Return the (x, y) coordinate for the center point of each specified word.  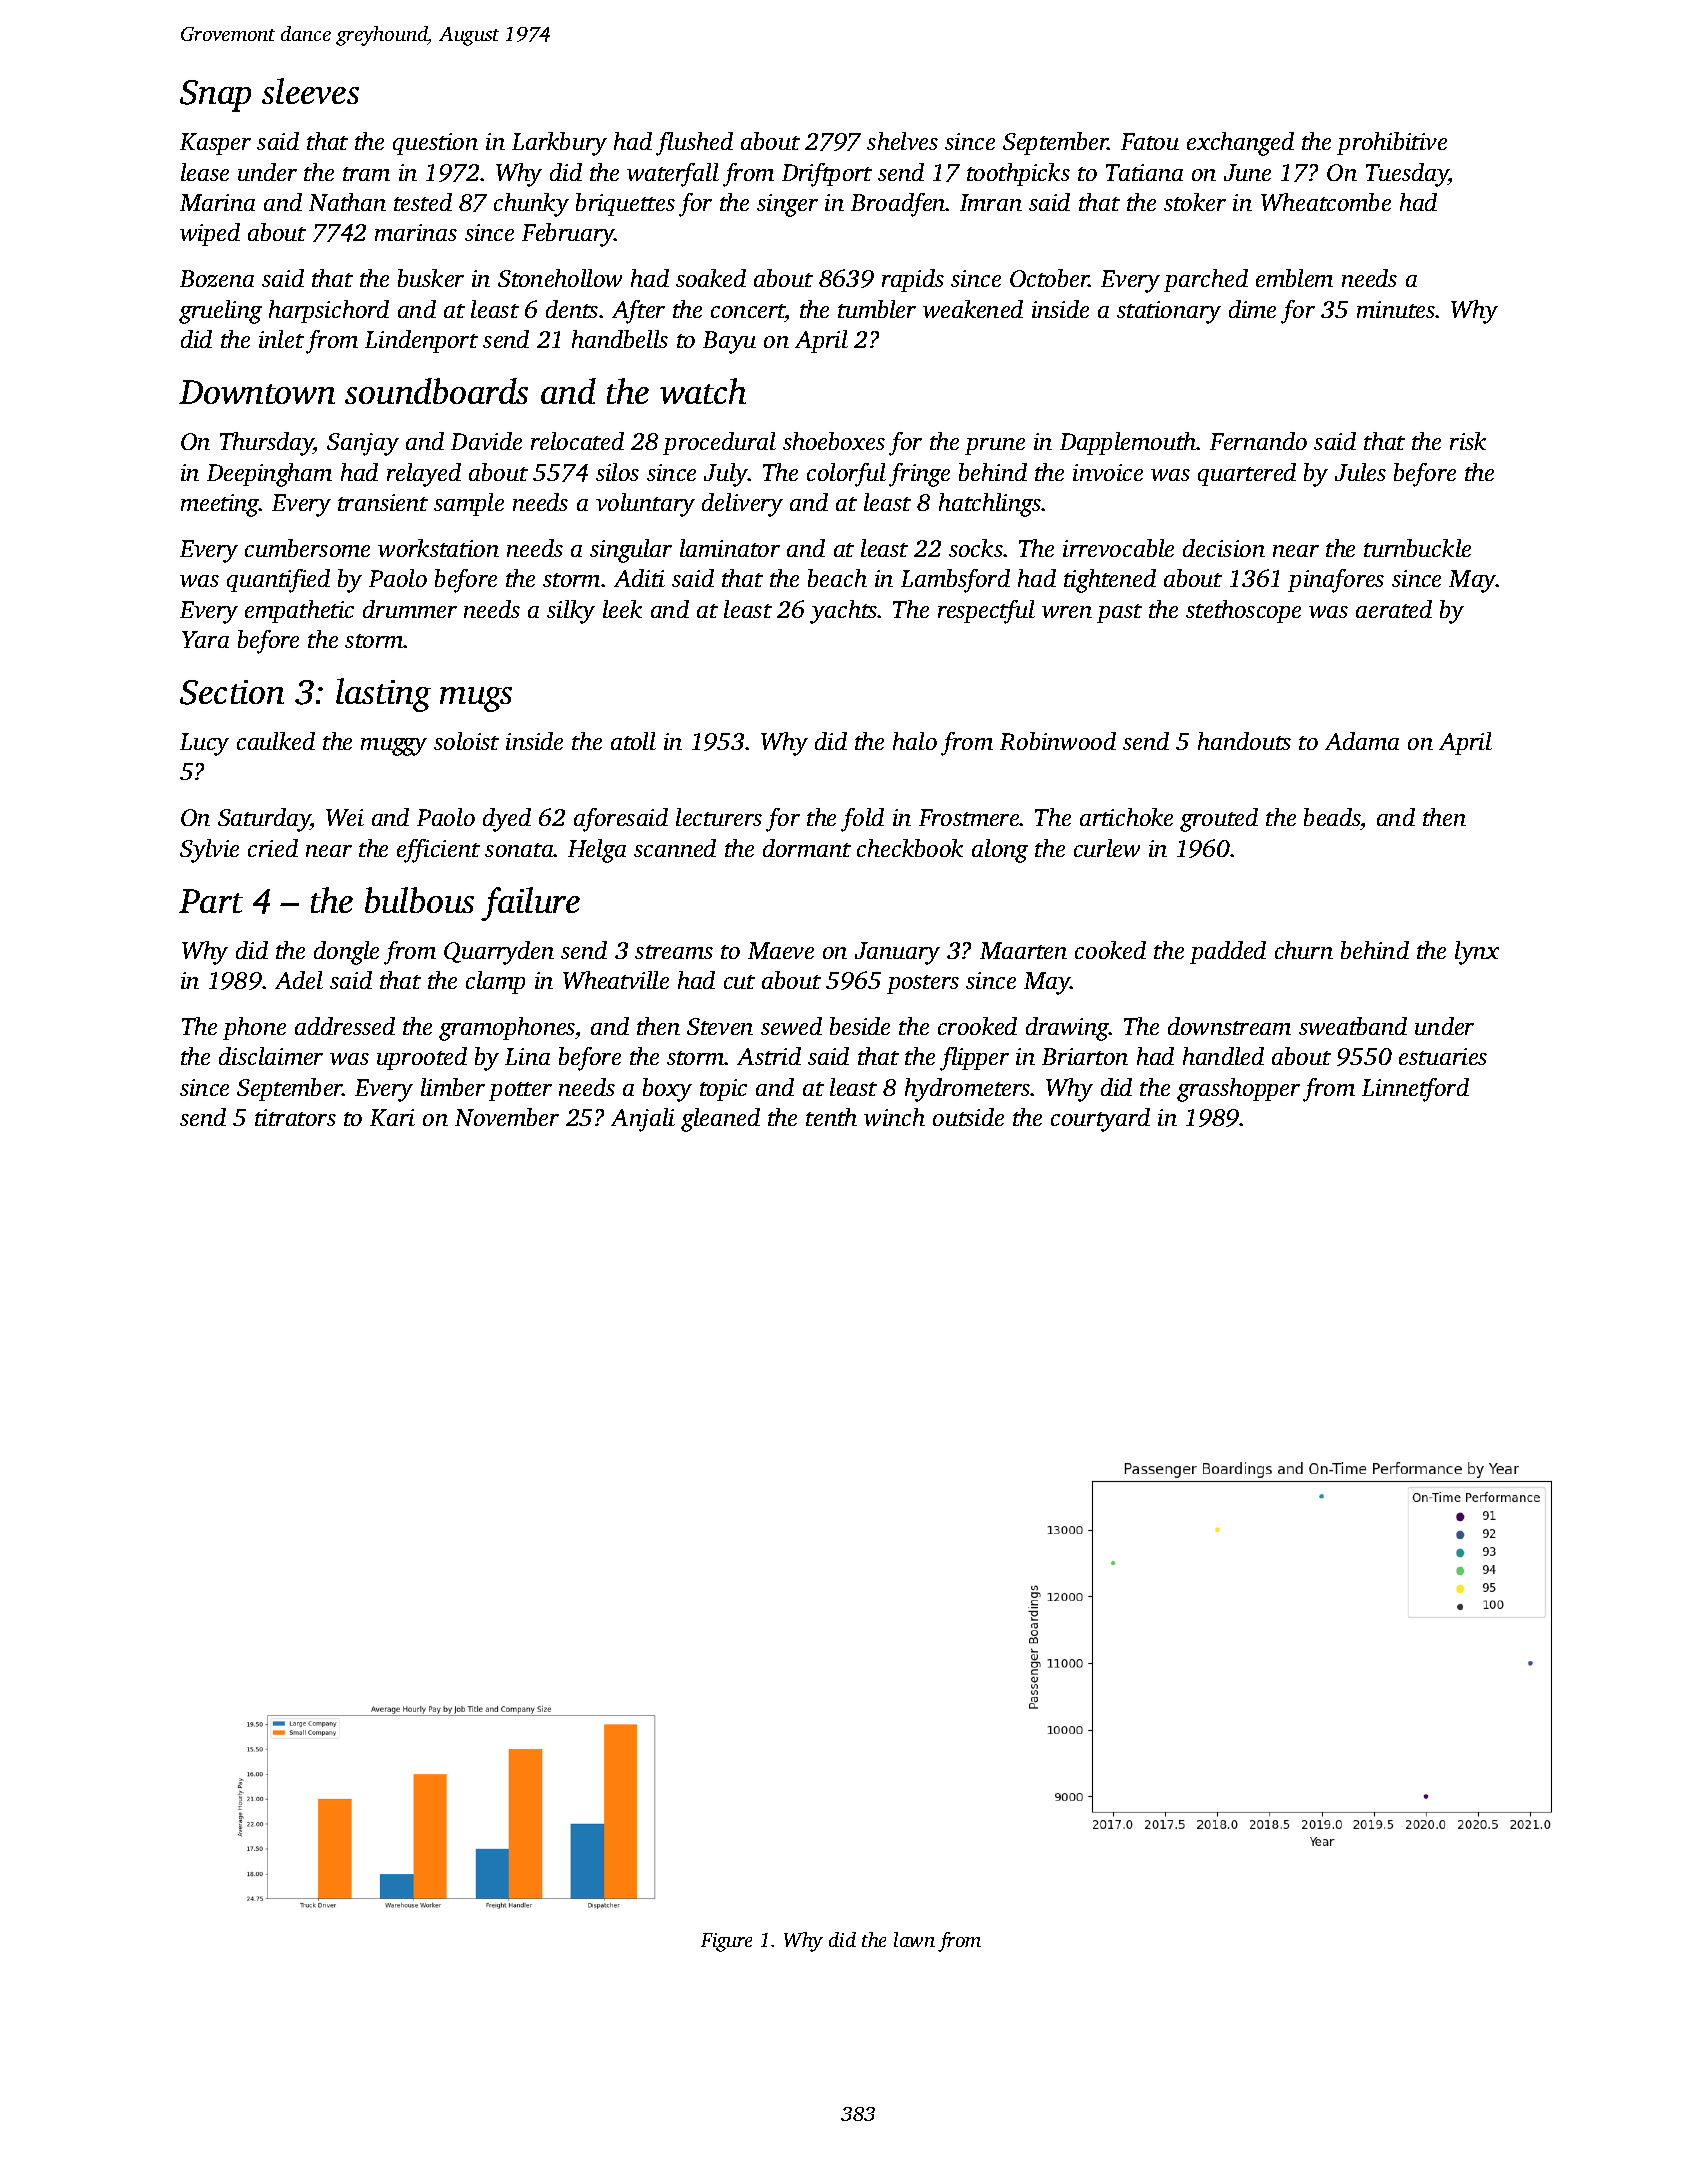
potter (520, 1091)
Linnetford (1415, 1090)
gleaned (720, 1120)
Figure (726, 1942)
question (435, 144)
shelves (902, 141)
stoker (1195, 202)
